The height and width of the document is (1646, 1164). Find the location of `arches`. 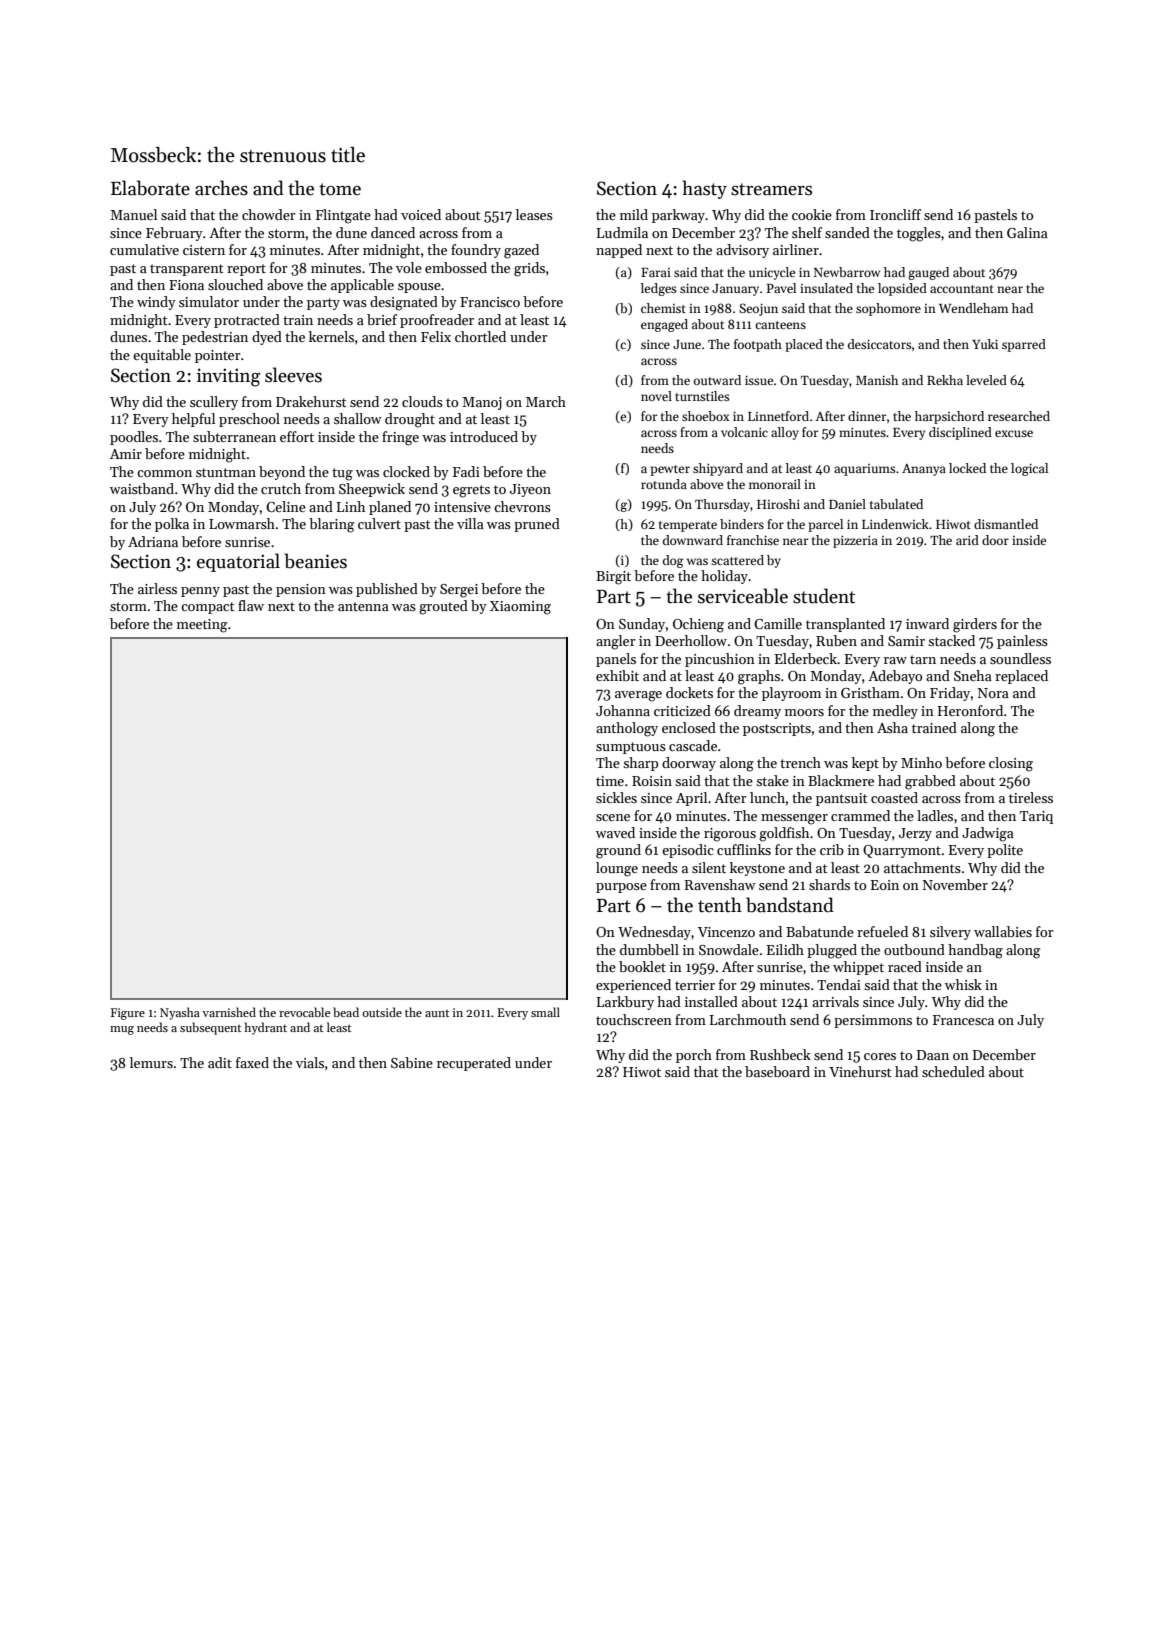

arches is located at coordinates (221, 188).
